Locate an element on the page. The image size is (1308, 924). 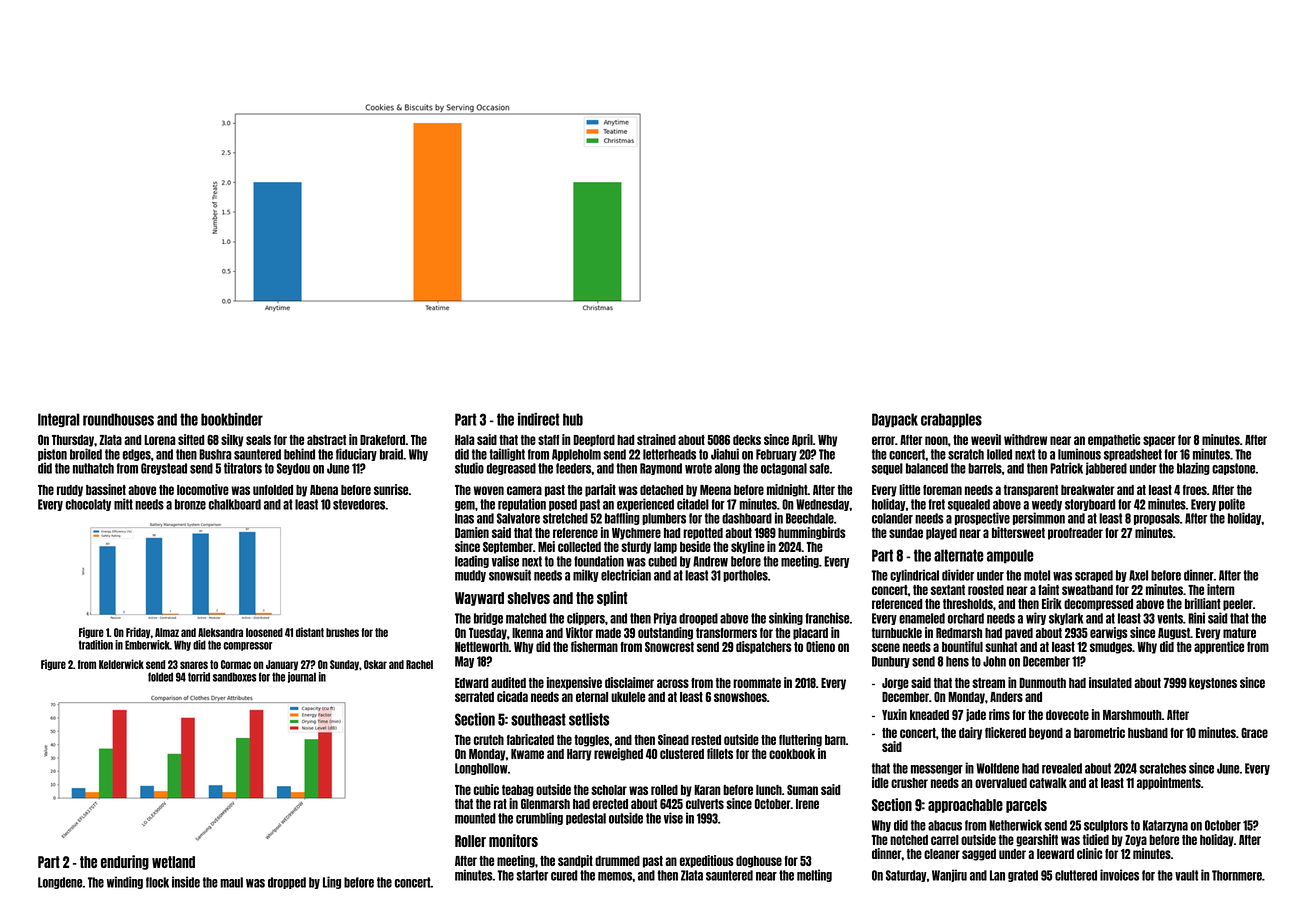
hub is located at coordinates (573, 419).
